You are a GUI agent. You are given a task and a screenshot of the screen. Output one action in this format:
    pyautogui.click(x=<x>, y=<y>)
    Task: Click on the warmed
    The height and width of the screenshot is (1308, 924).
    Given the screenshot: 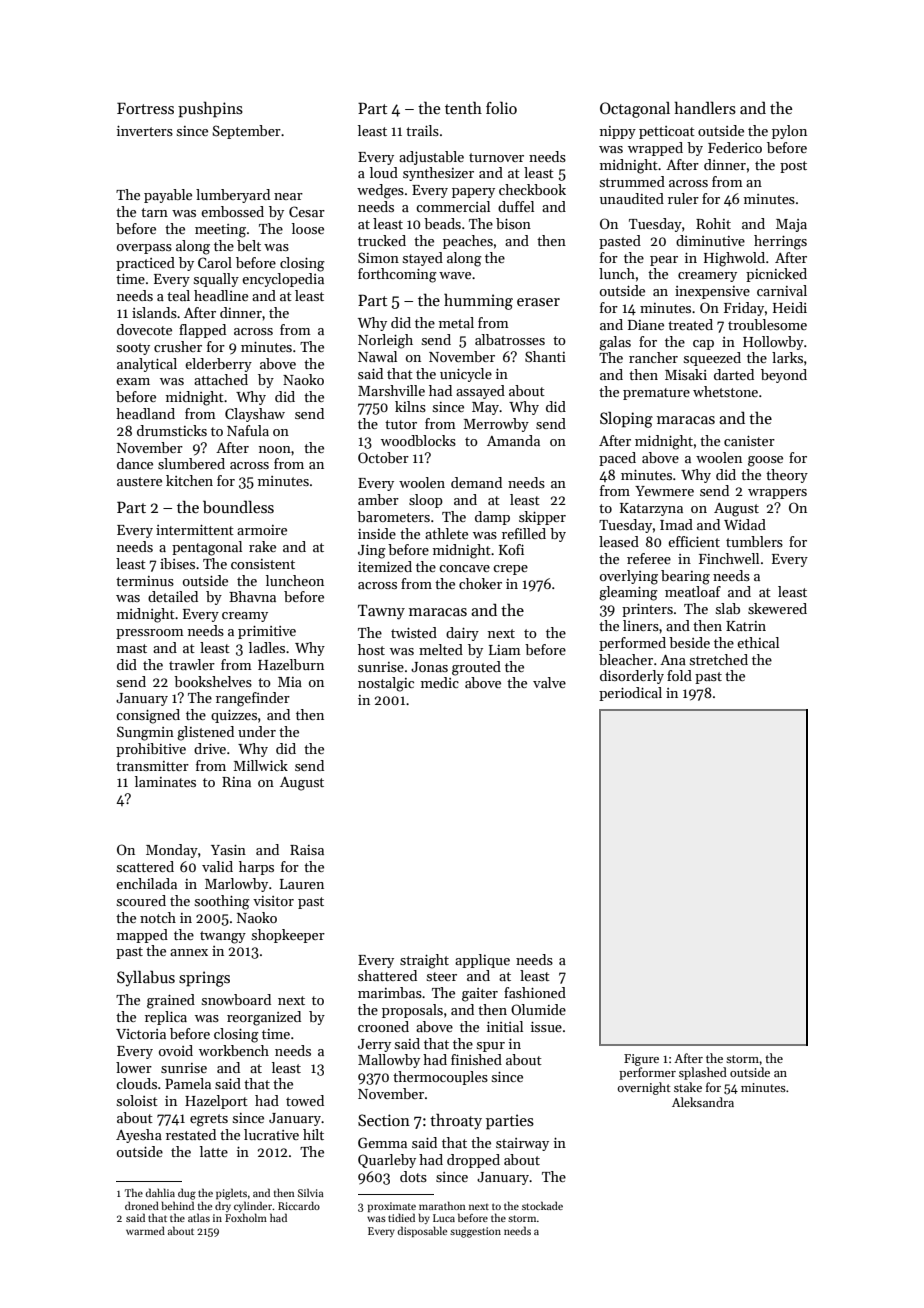 What is the action you would take?
    pyautogui.click(x=145, y=1230)
